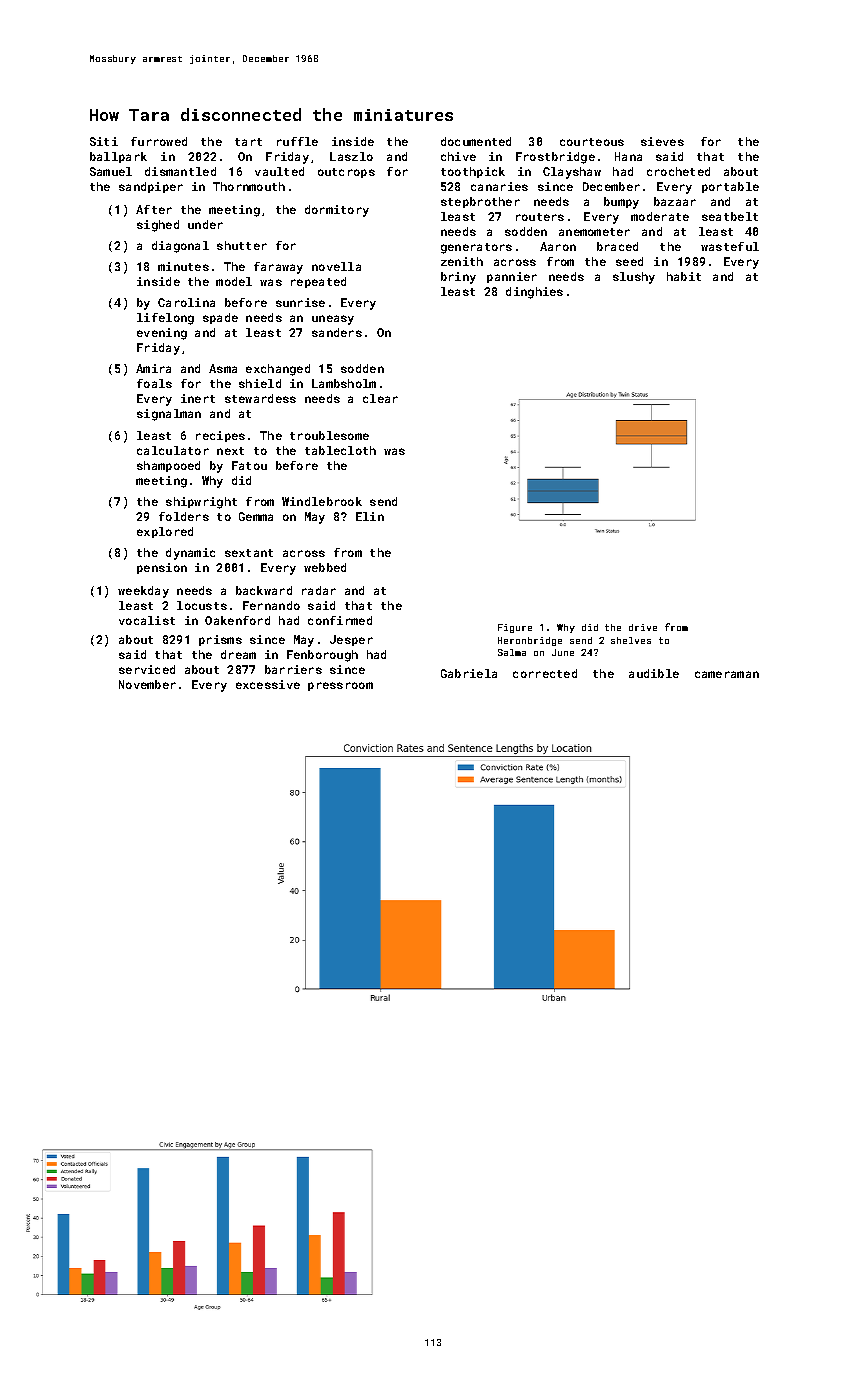 The height and width of the document is (1400, 849). I want to click on ruffle, so click(297, 141).
